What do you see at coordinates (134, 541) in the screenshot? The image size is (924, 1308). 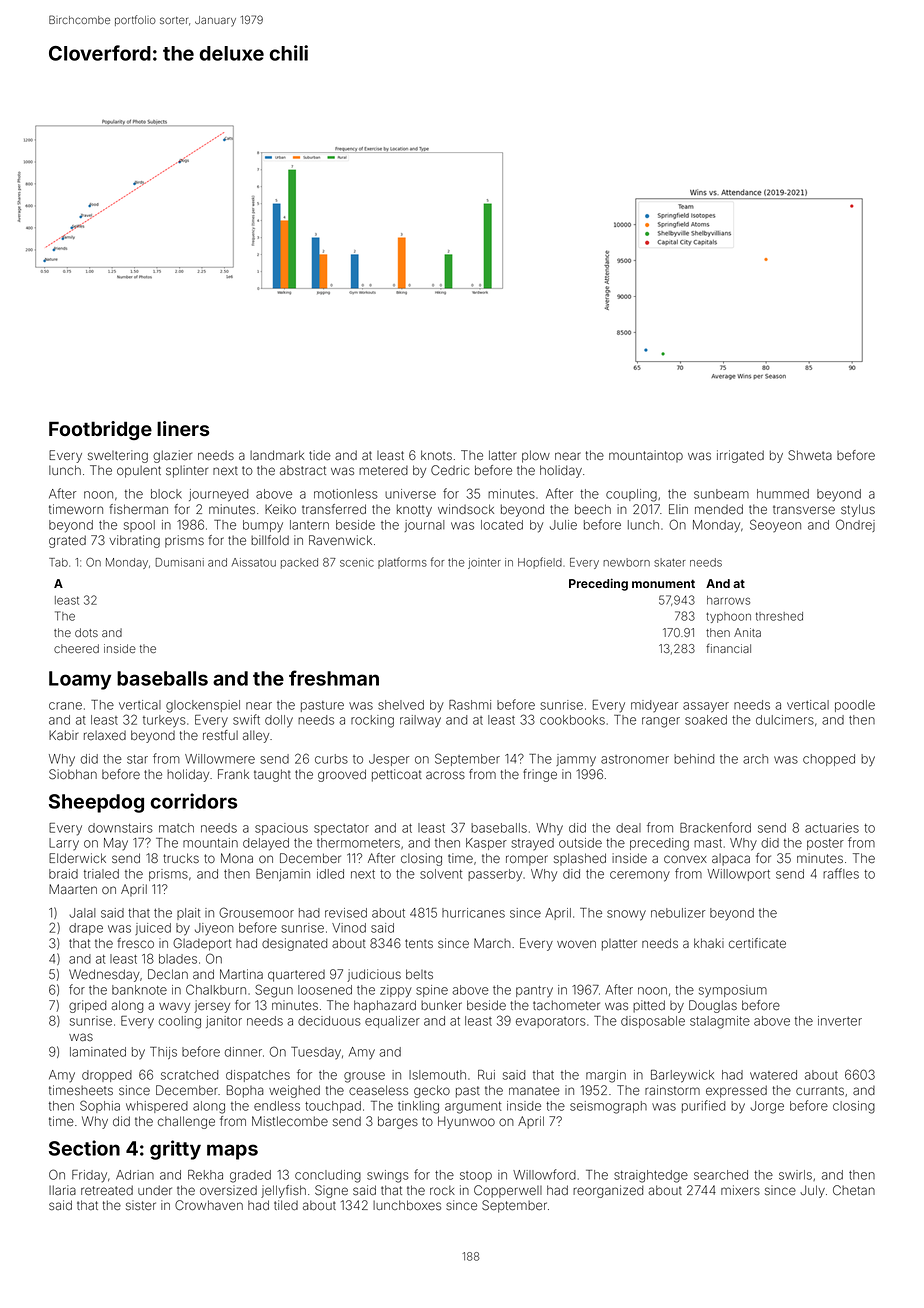 I see `vibrating` at bounding box center [134, 541].
